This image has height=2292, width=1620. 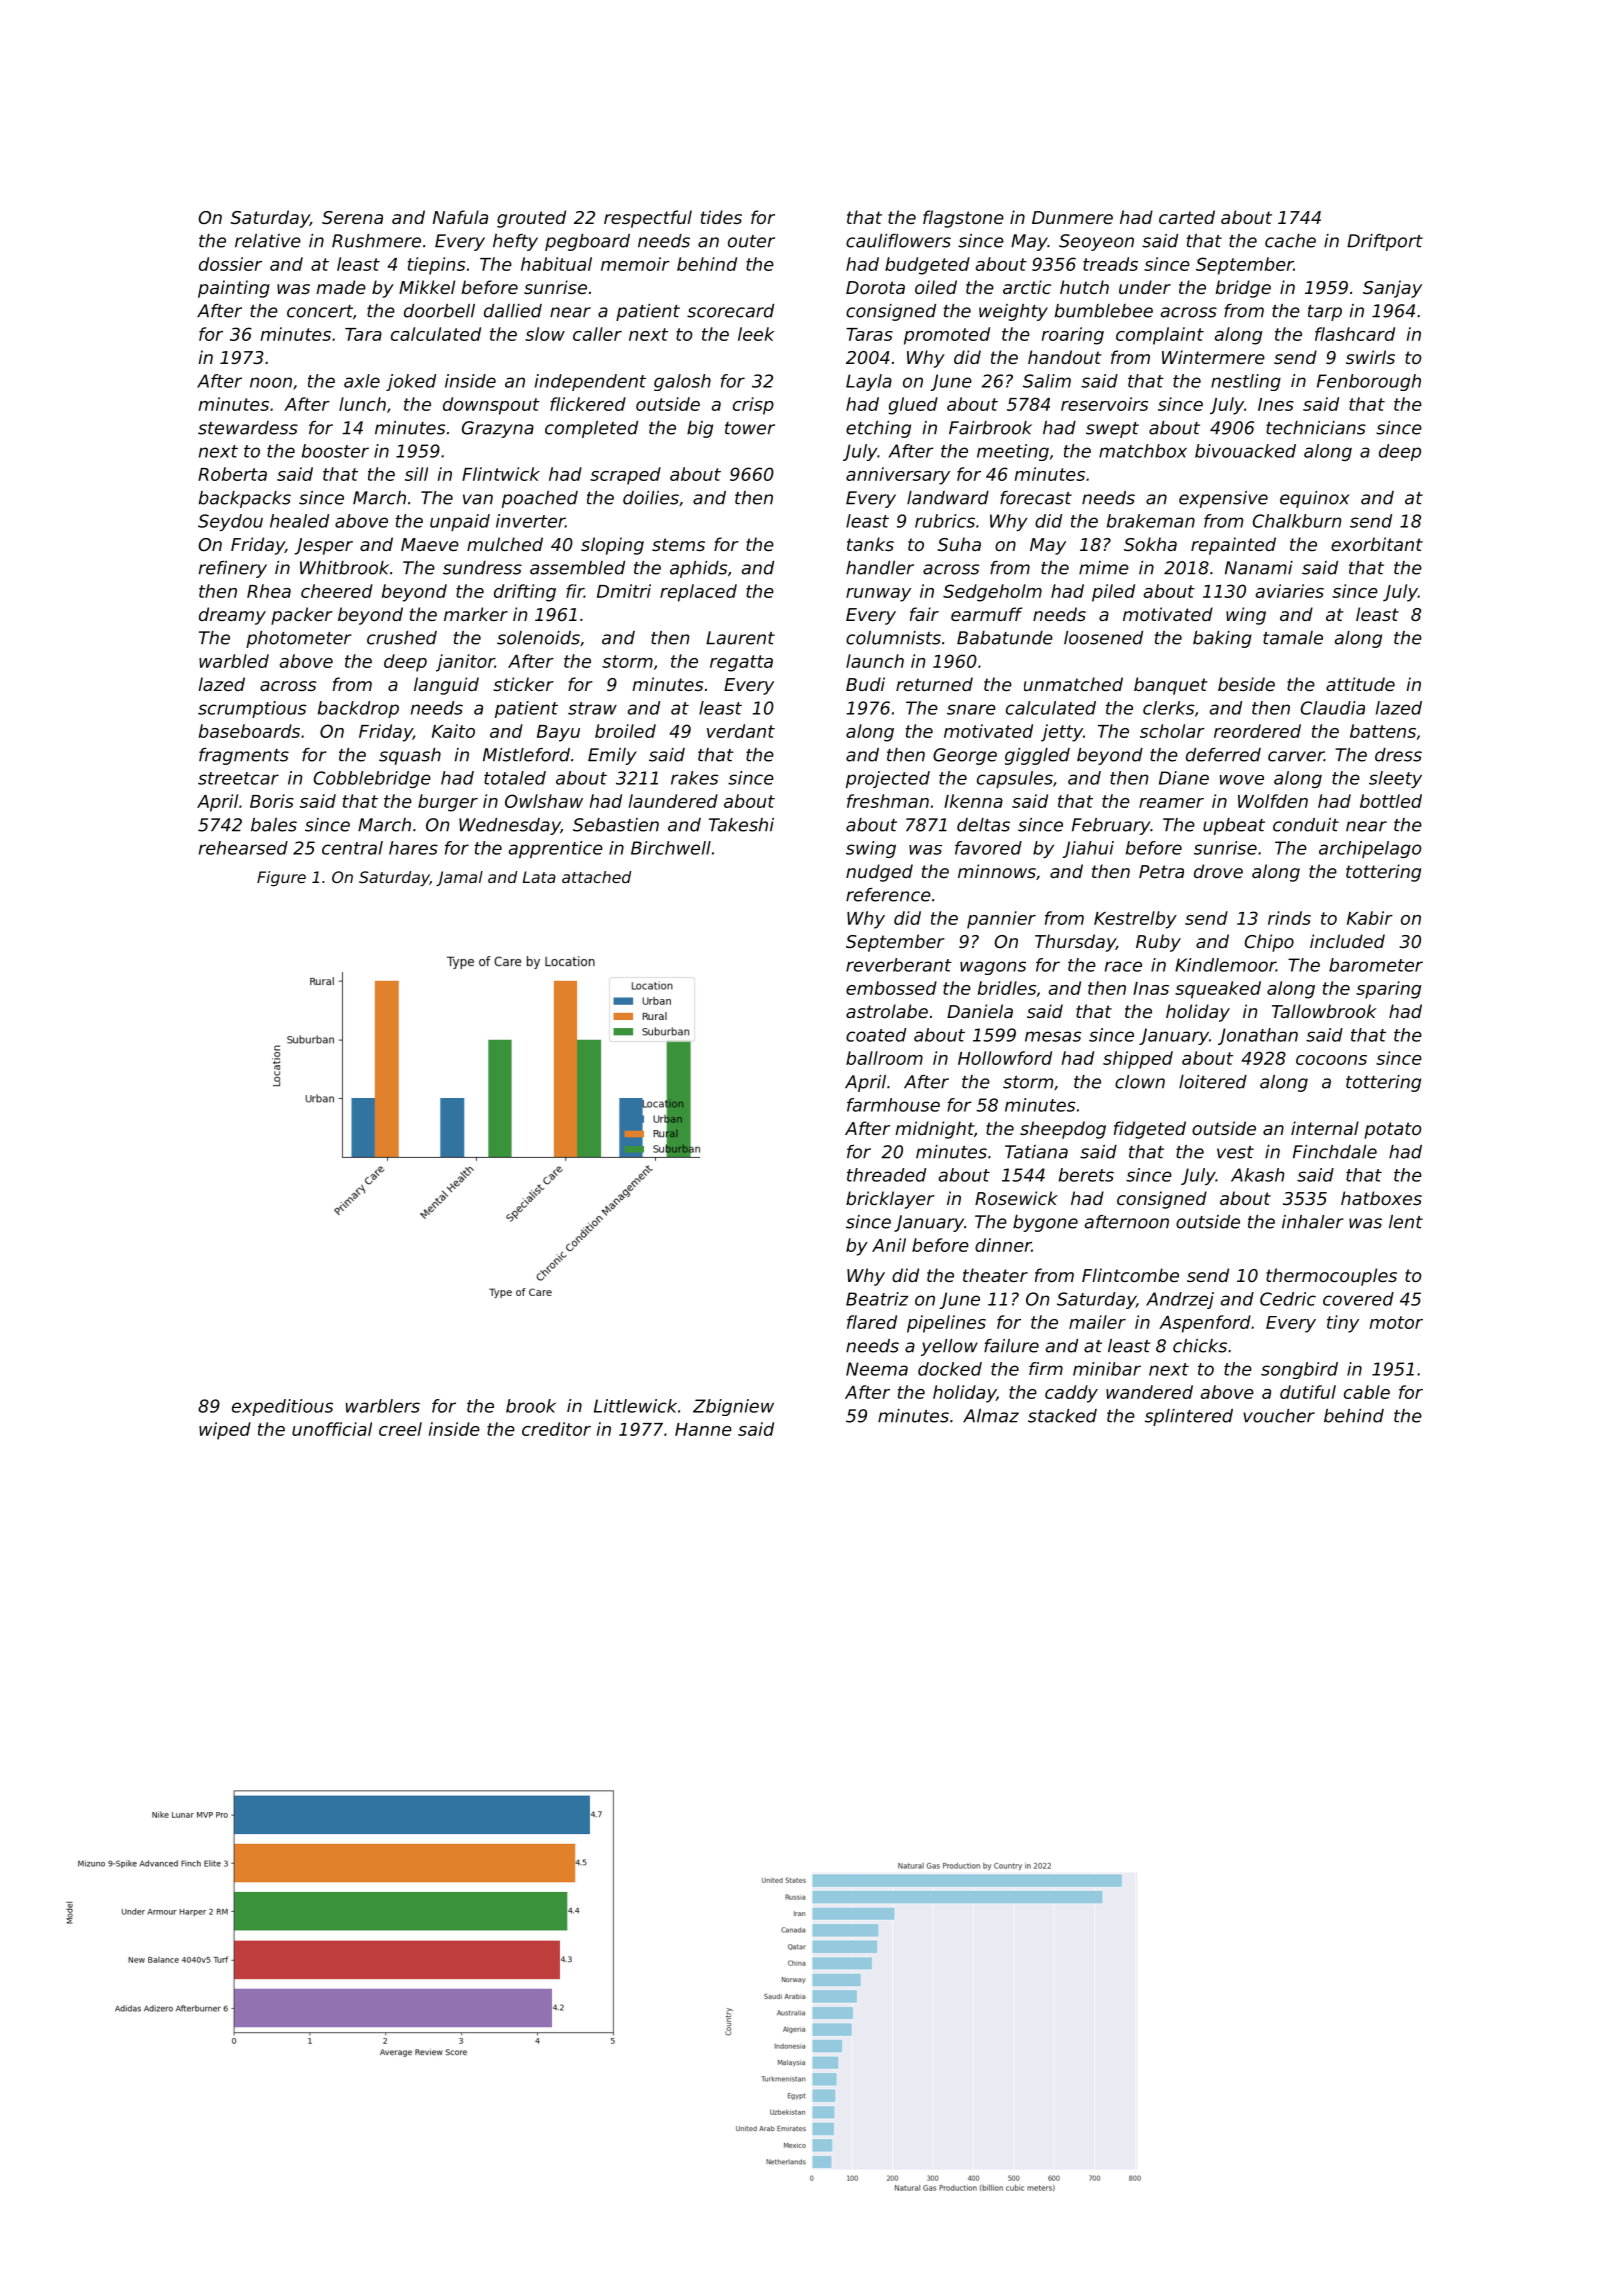 What do you see at coordinates (332, 1429) in the image?
I see `unofficial` at bounding box center [332, 1429].
